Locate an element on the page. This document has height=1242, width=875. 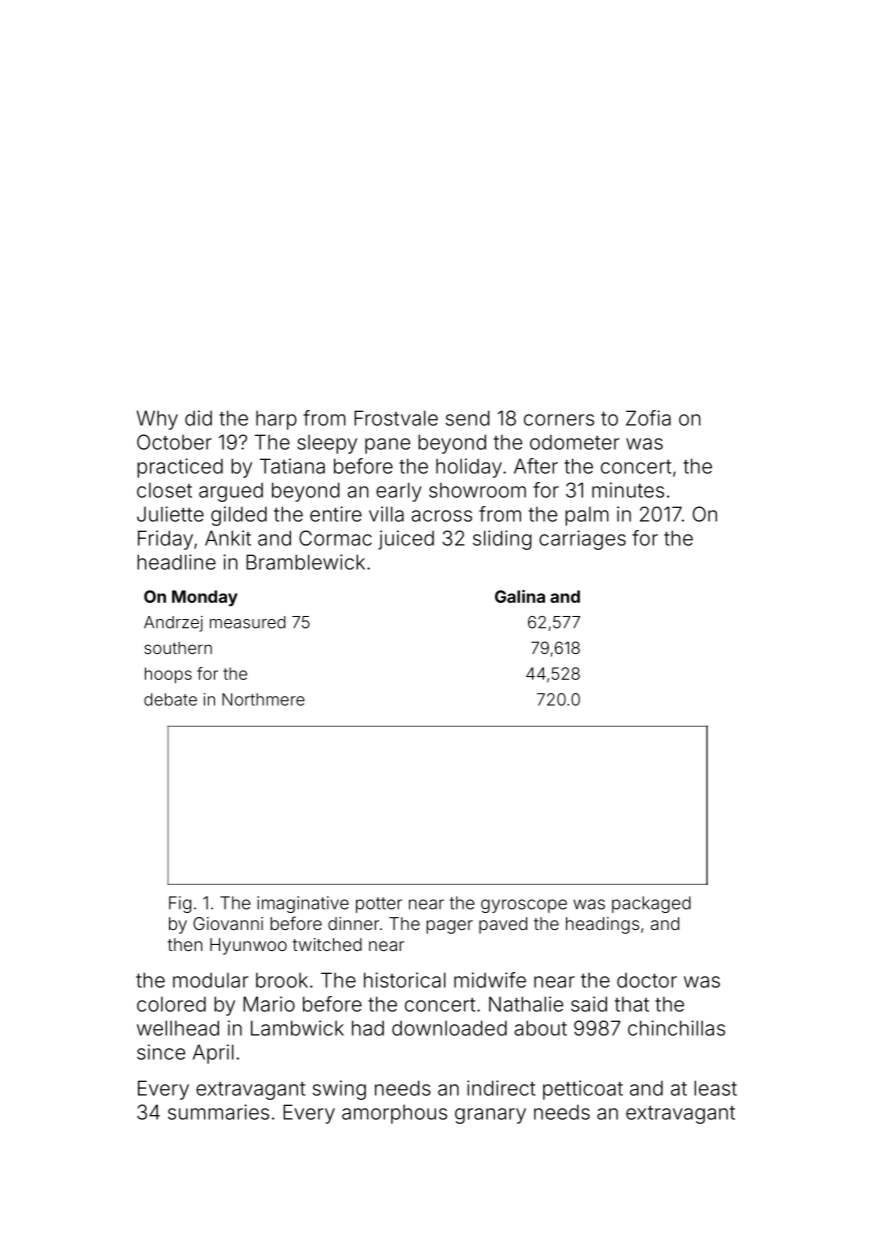
granary is located at coordinates (490, 1116).
